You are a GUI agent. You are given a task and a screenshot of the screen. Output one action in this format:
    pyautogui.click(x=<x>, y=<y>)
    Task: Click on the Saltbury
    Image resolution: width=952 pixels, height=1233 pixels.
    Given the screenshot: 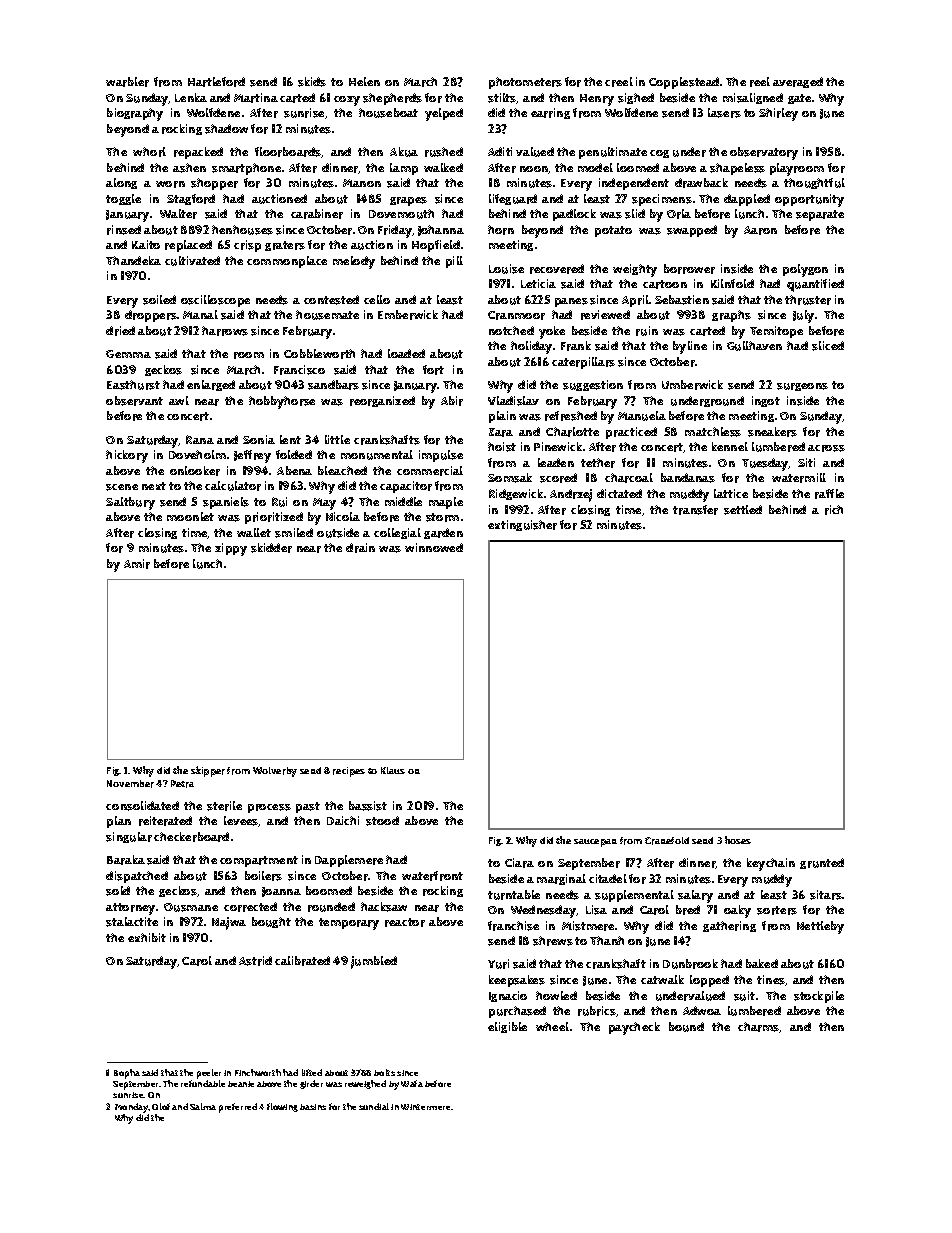 What is the action you would take?
    pyautogui.click(x=130, y=503)
